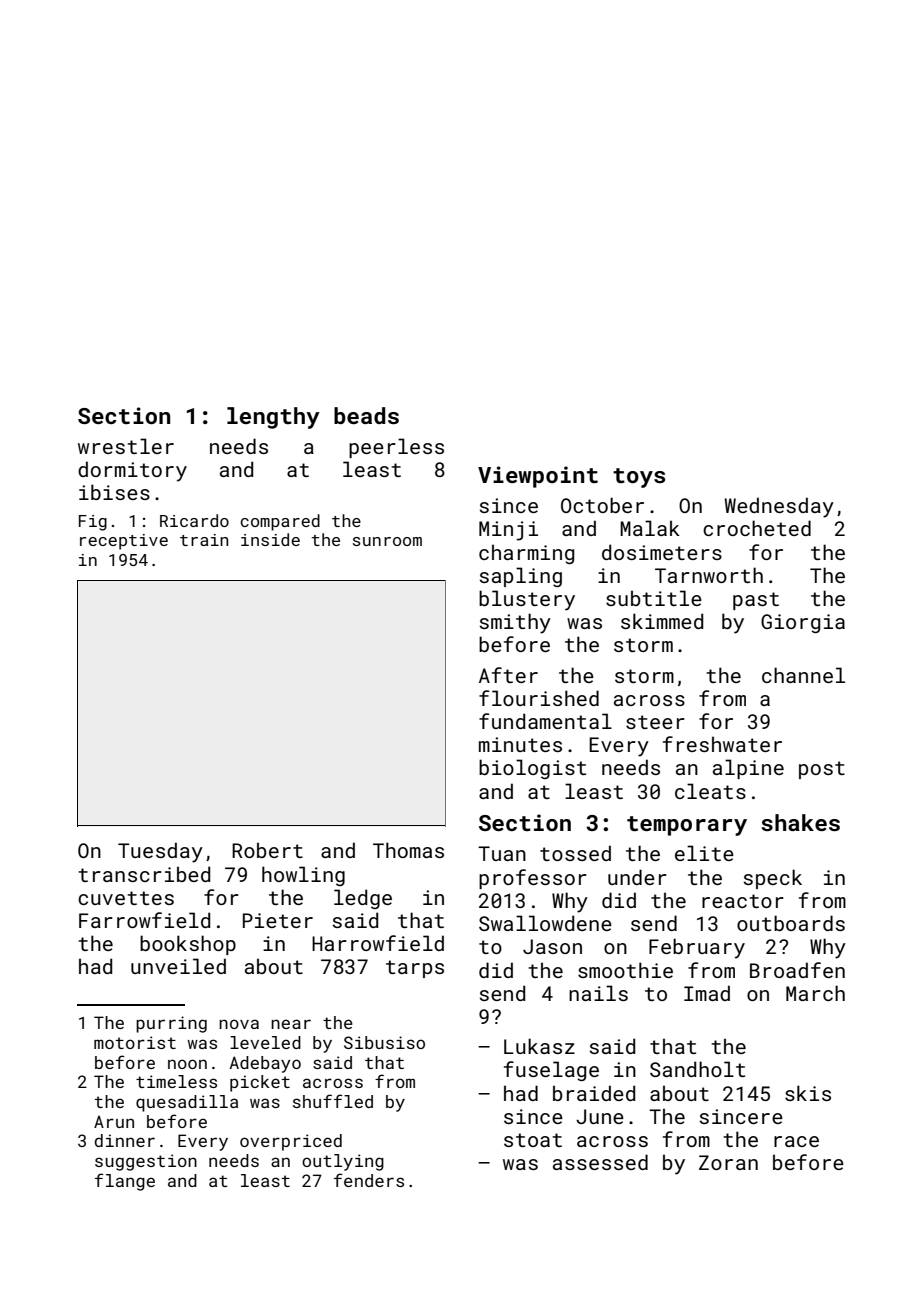 This image has width=924, height=1311. What do you see at coordinates (532, 769) in the image?
I see `biologist` at bounding box center [532, 769].
